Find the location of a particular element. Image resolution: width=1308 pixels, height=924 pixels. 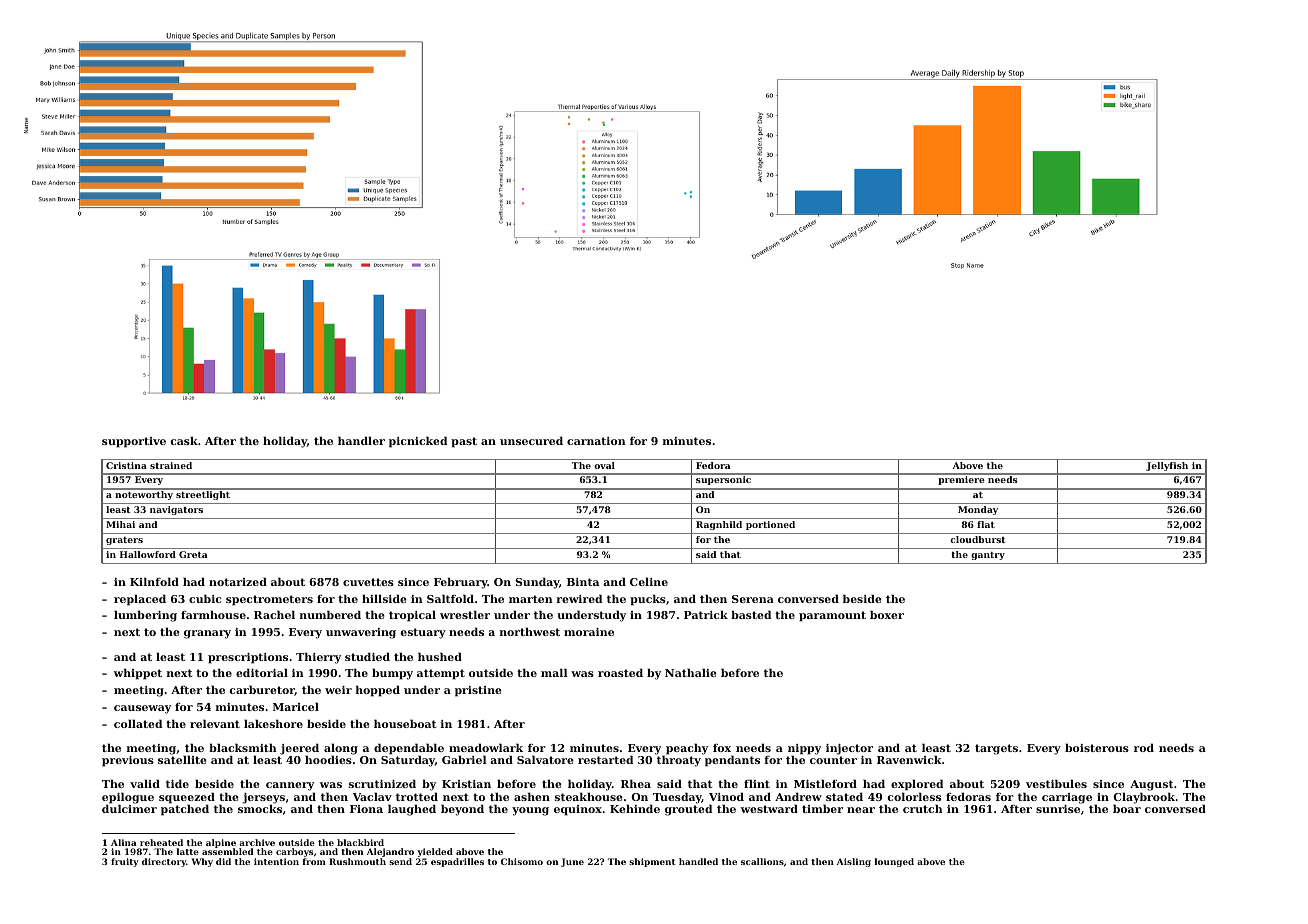

Nathalie is located at coordinates (691, 672).
